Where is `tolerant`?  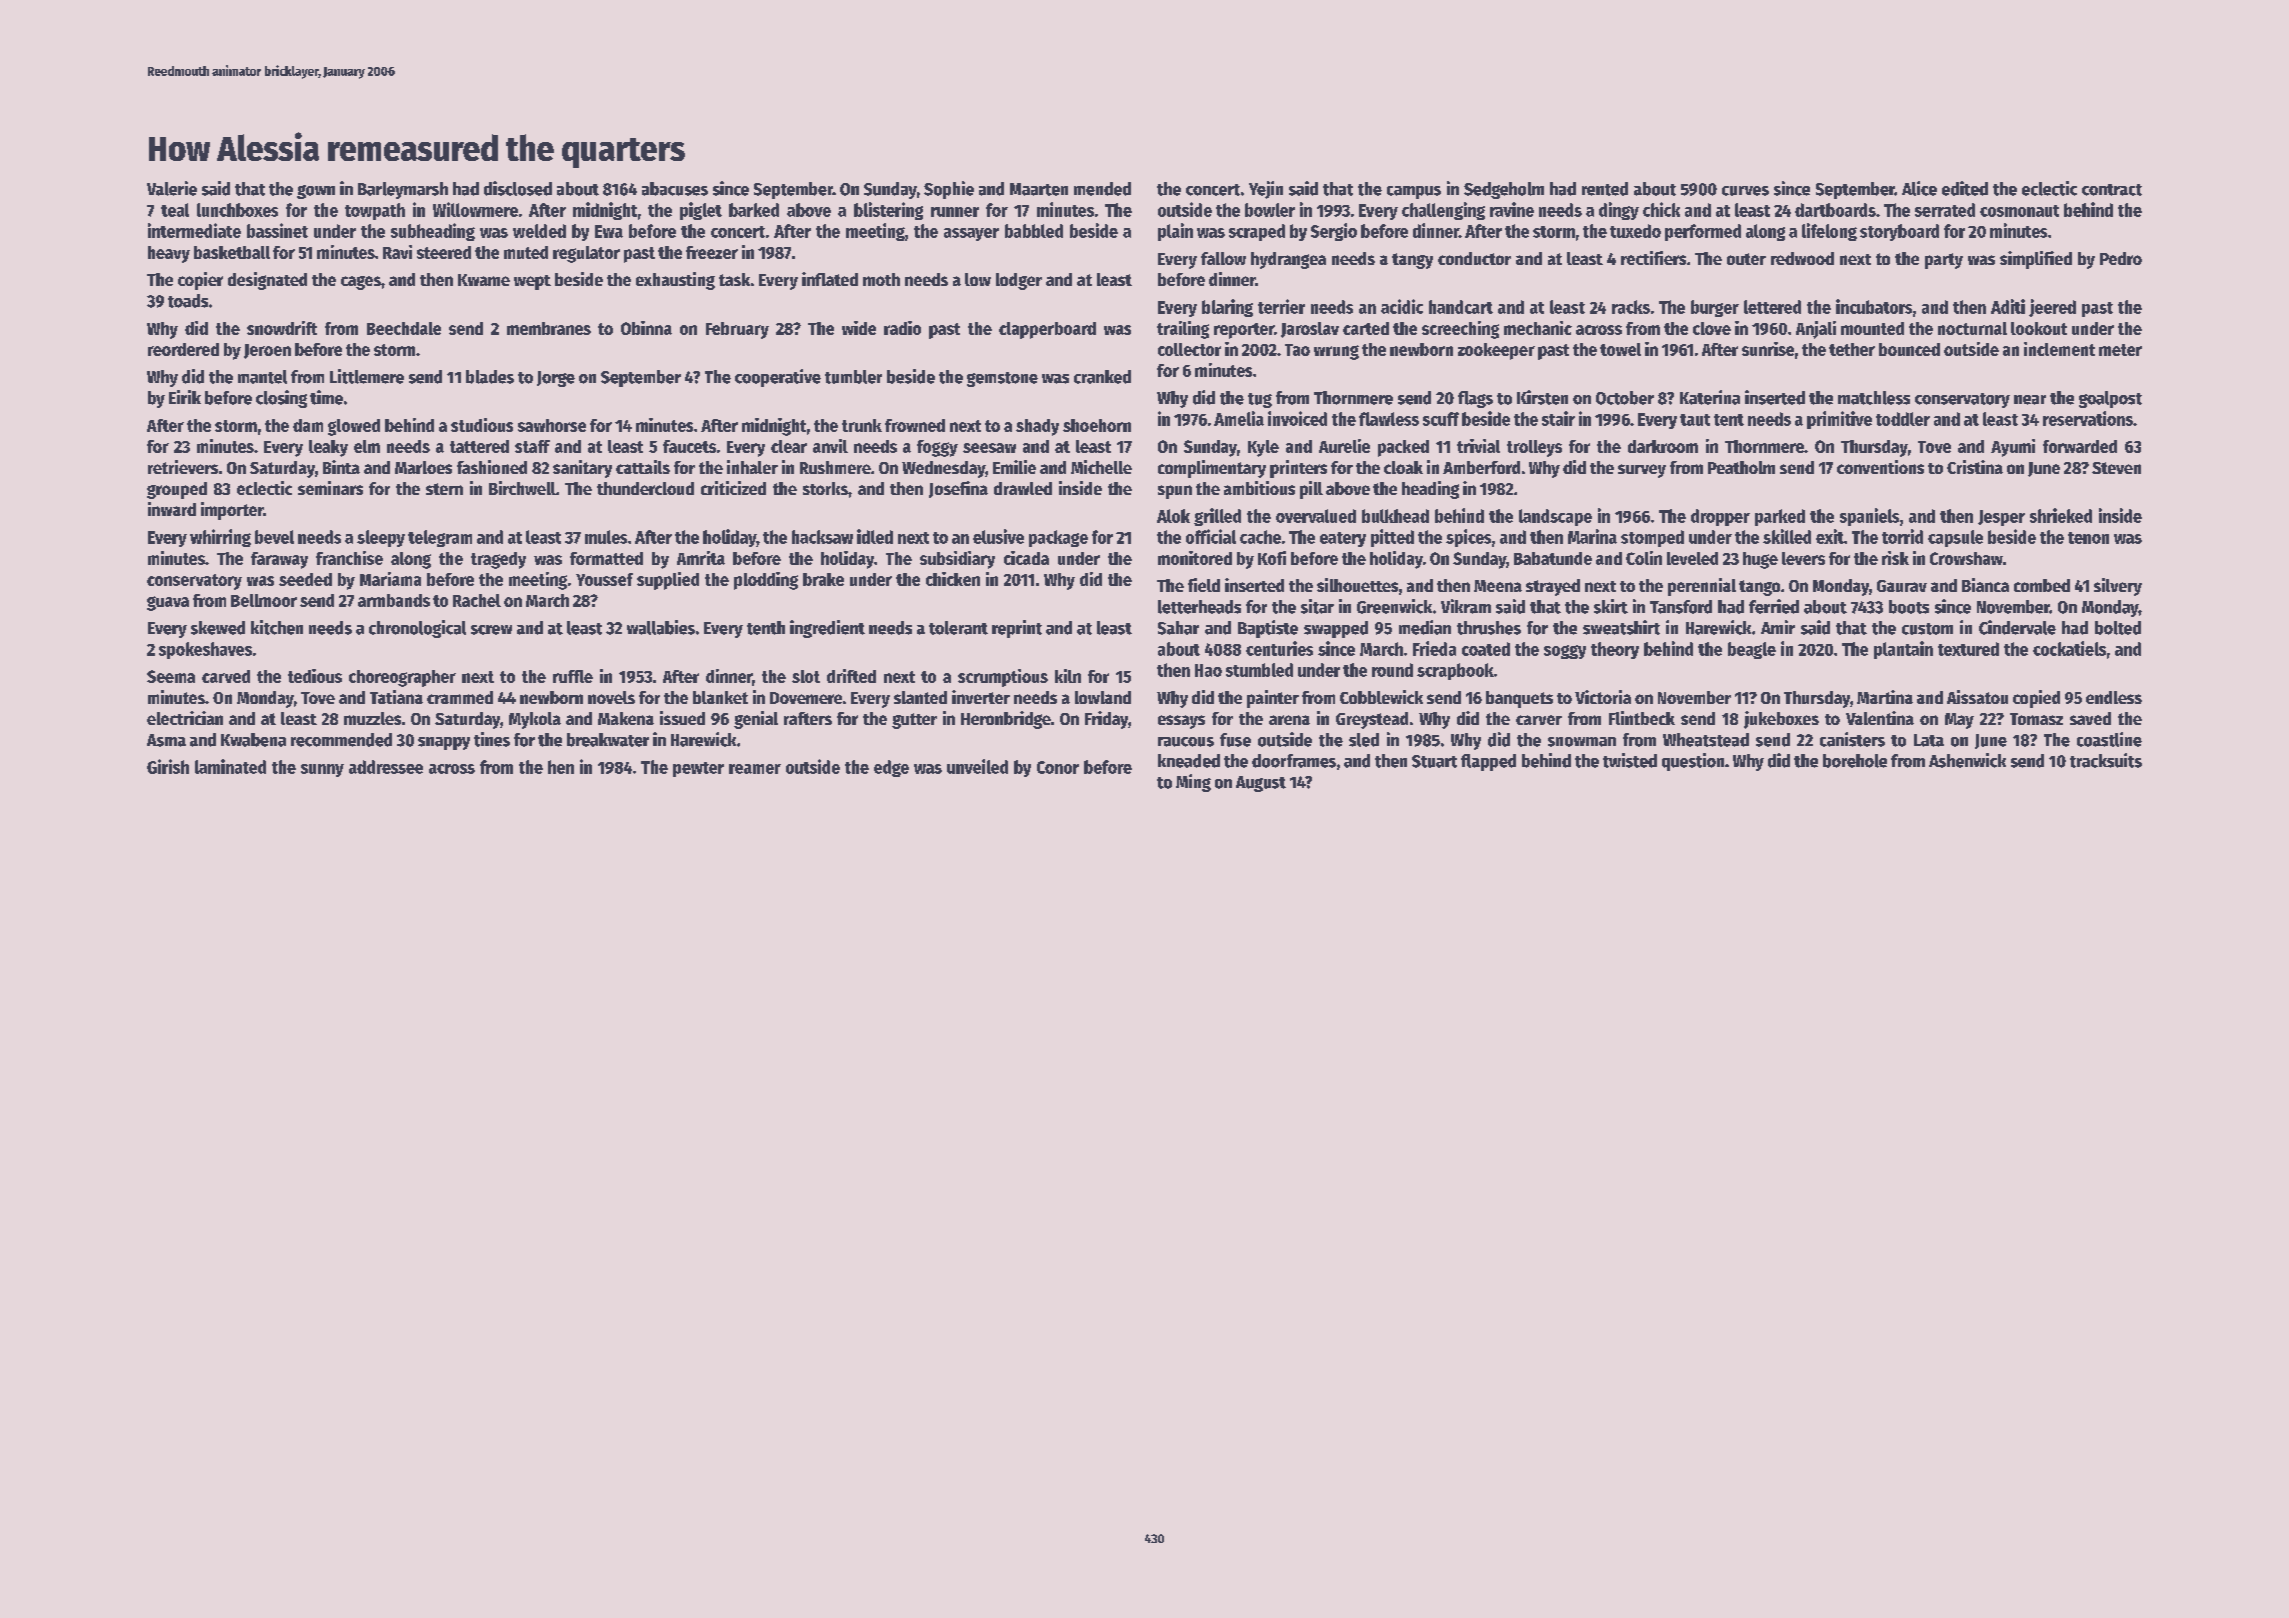
tolerant is located at coordinates (958, 628).
